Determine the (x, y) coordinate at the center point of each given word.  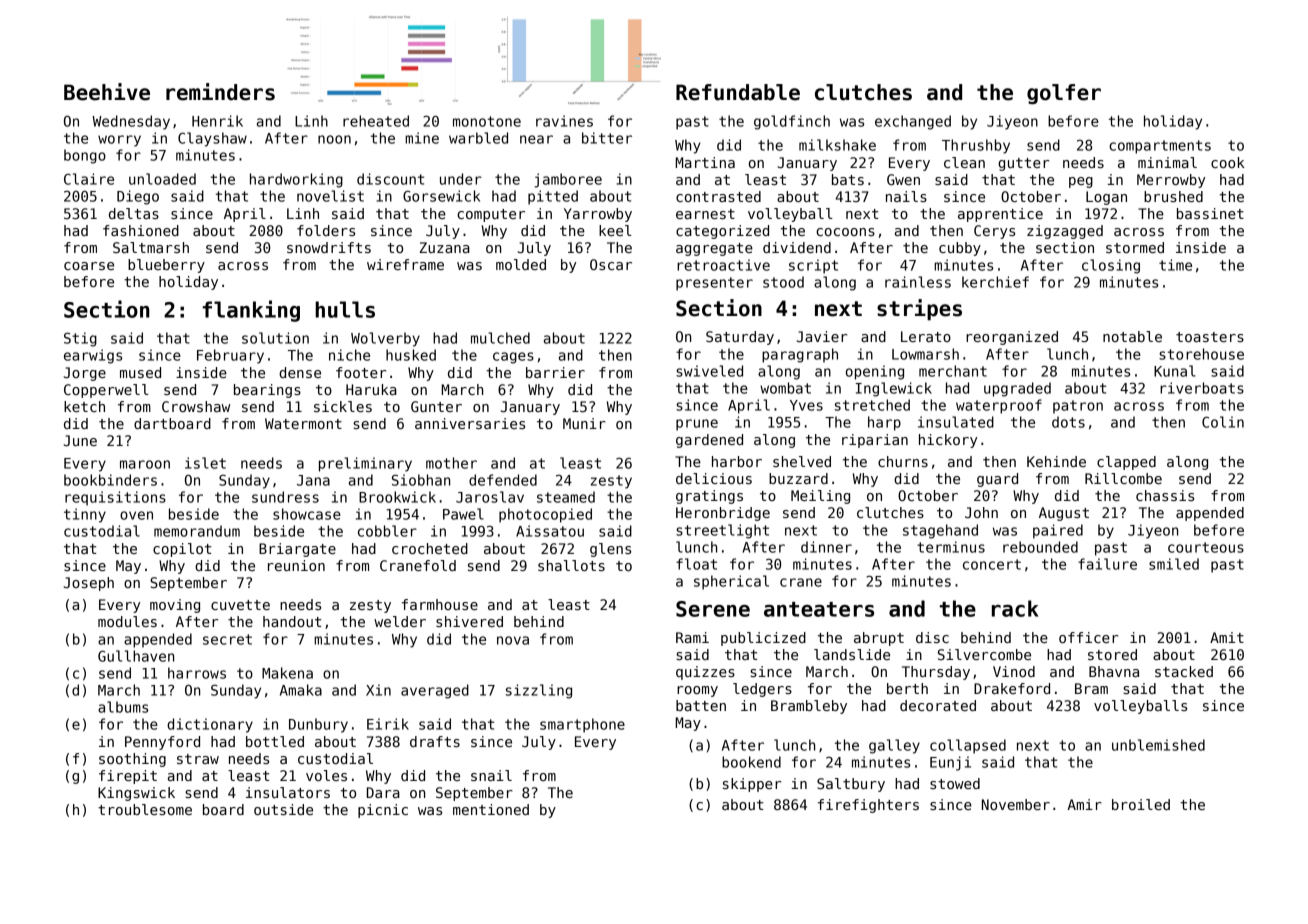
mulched (500, 338)
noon (334, 139)
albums (123, 707)
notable (1132, 336)
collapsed (968, 746)
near (536, 139)
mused (140, 372)
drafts (435, 741)
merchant (953, 371)
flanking (251, 311)
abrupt (879, 639)
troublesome (145, 809)
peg (1081, 182)
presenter (714, 284)
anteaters (819, 609)
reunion (296, 565)
